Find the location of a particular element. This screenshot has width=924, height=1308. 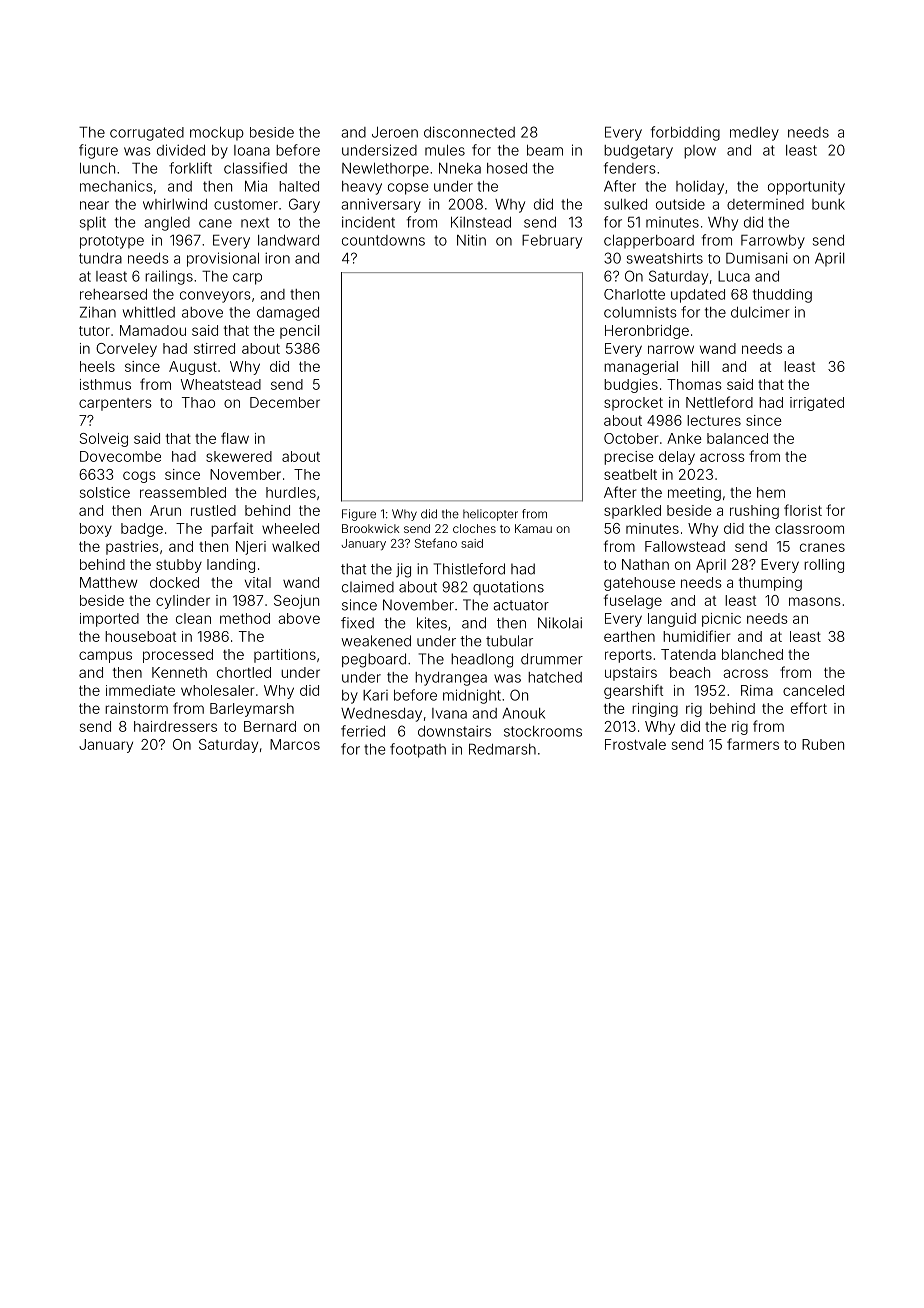

wholesaler is located at coordinates (217, 690).
